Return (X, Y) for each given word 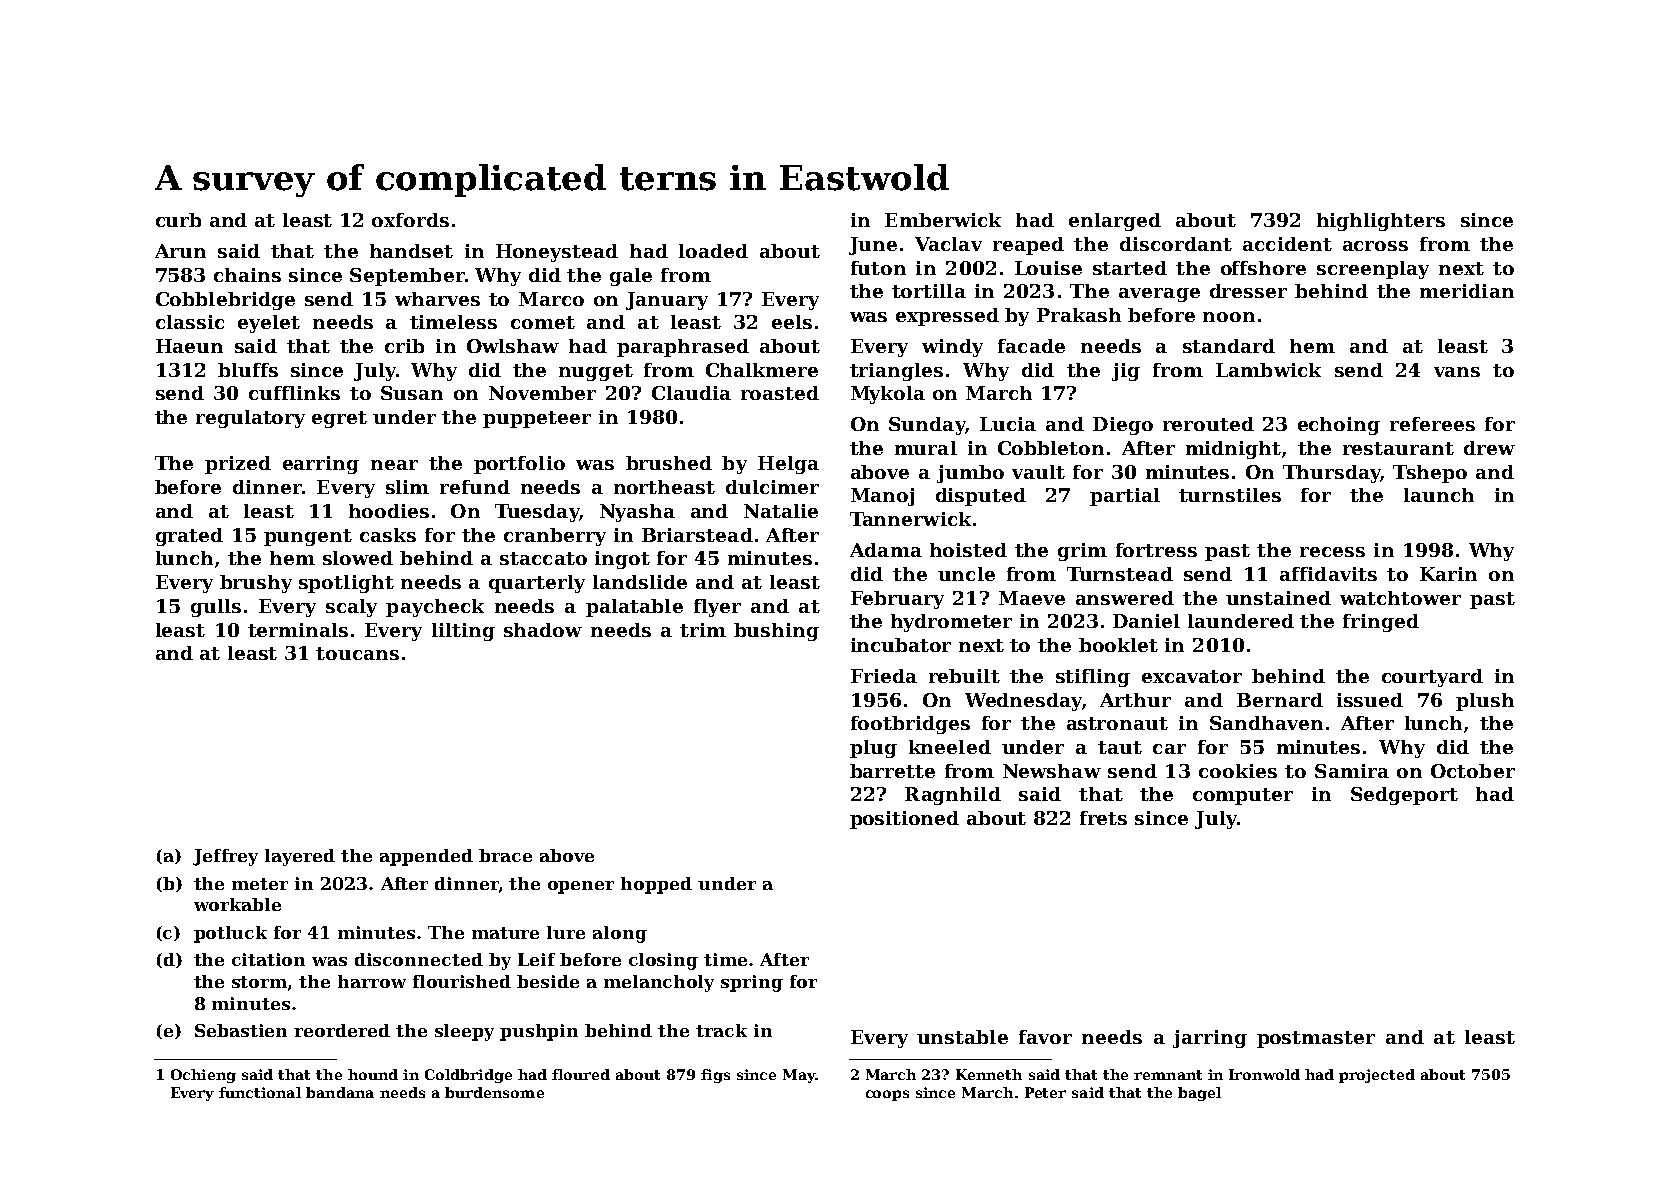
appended (426, 857)
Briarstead (697, 535)
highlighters (1381, 222)
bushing (776, 632)
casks (388, 535)
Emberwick (943, 220)
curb (178, 220)
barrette (892, 771)
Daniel (1146, 621)
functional (260, 1092)
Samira (1352, 771)
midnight (1233, 450)
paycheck (435, 608)
